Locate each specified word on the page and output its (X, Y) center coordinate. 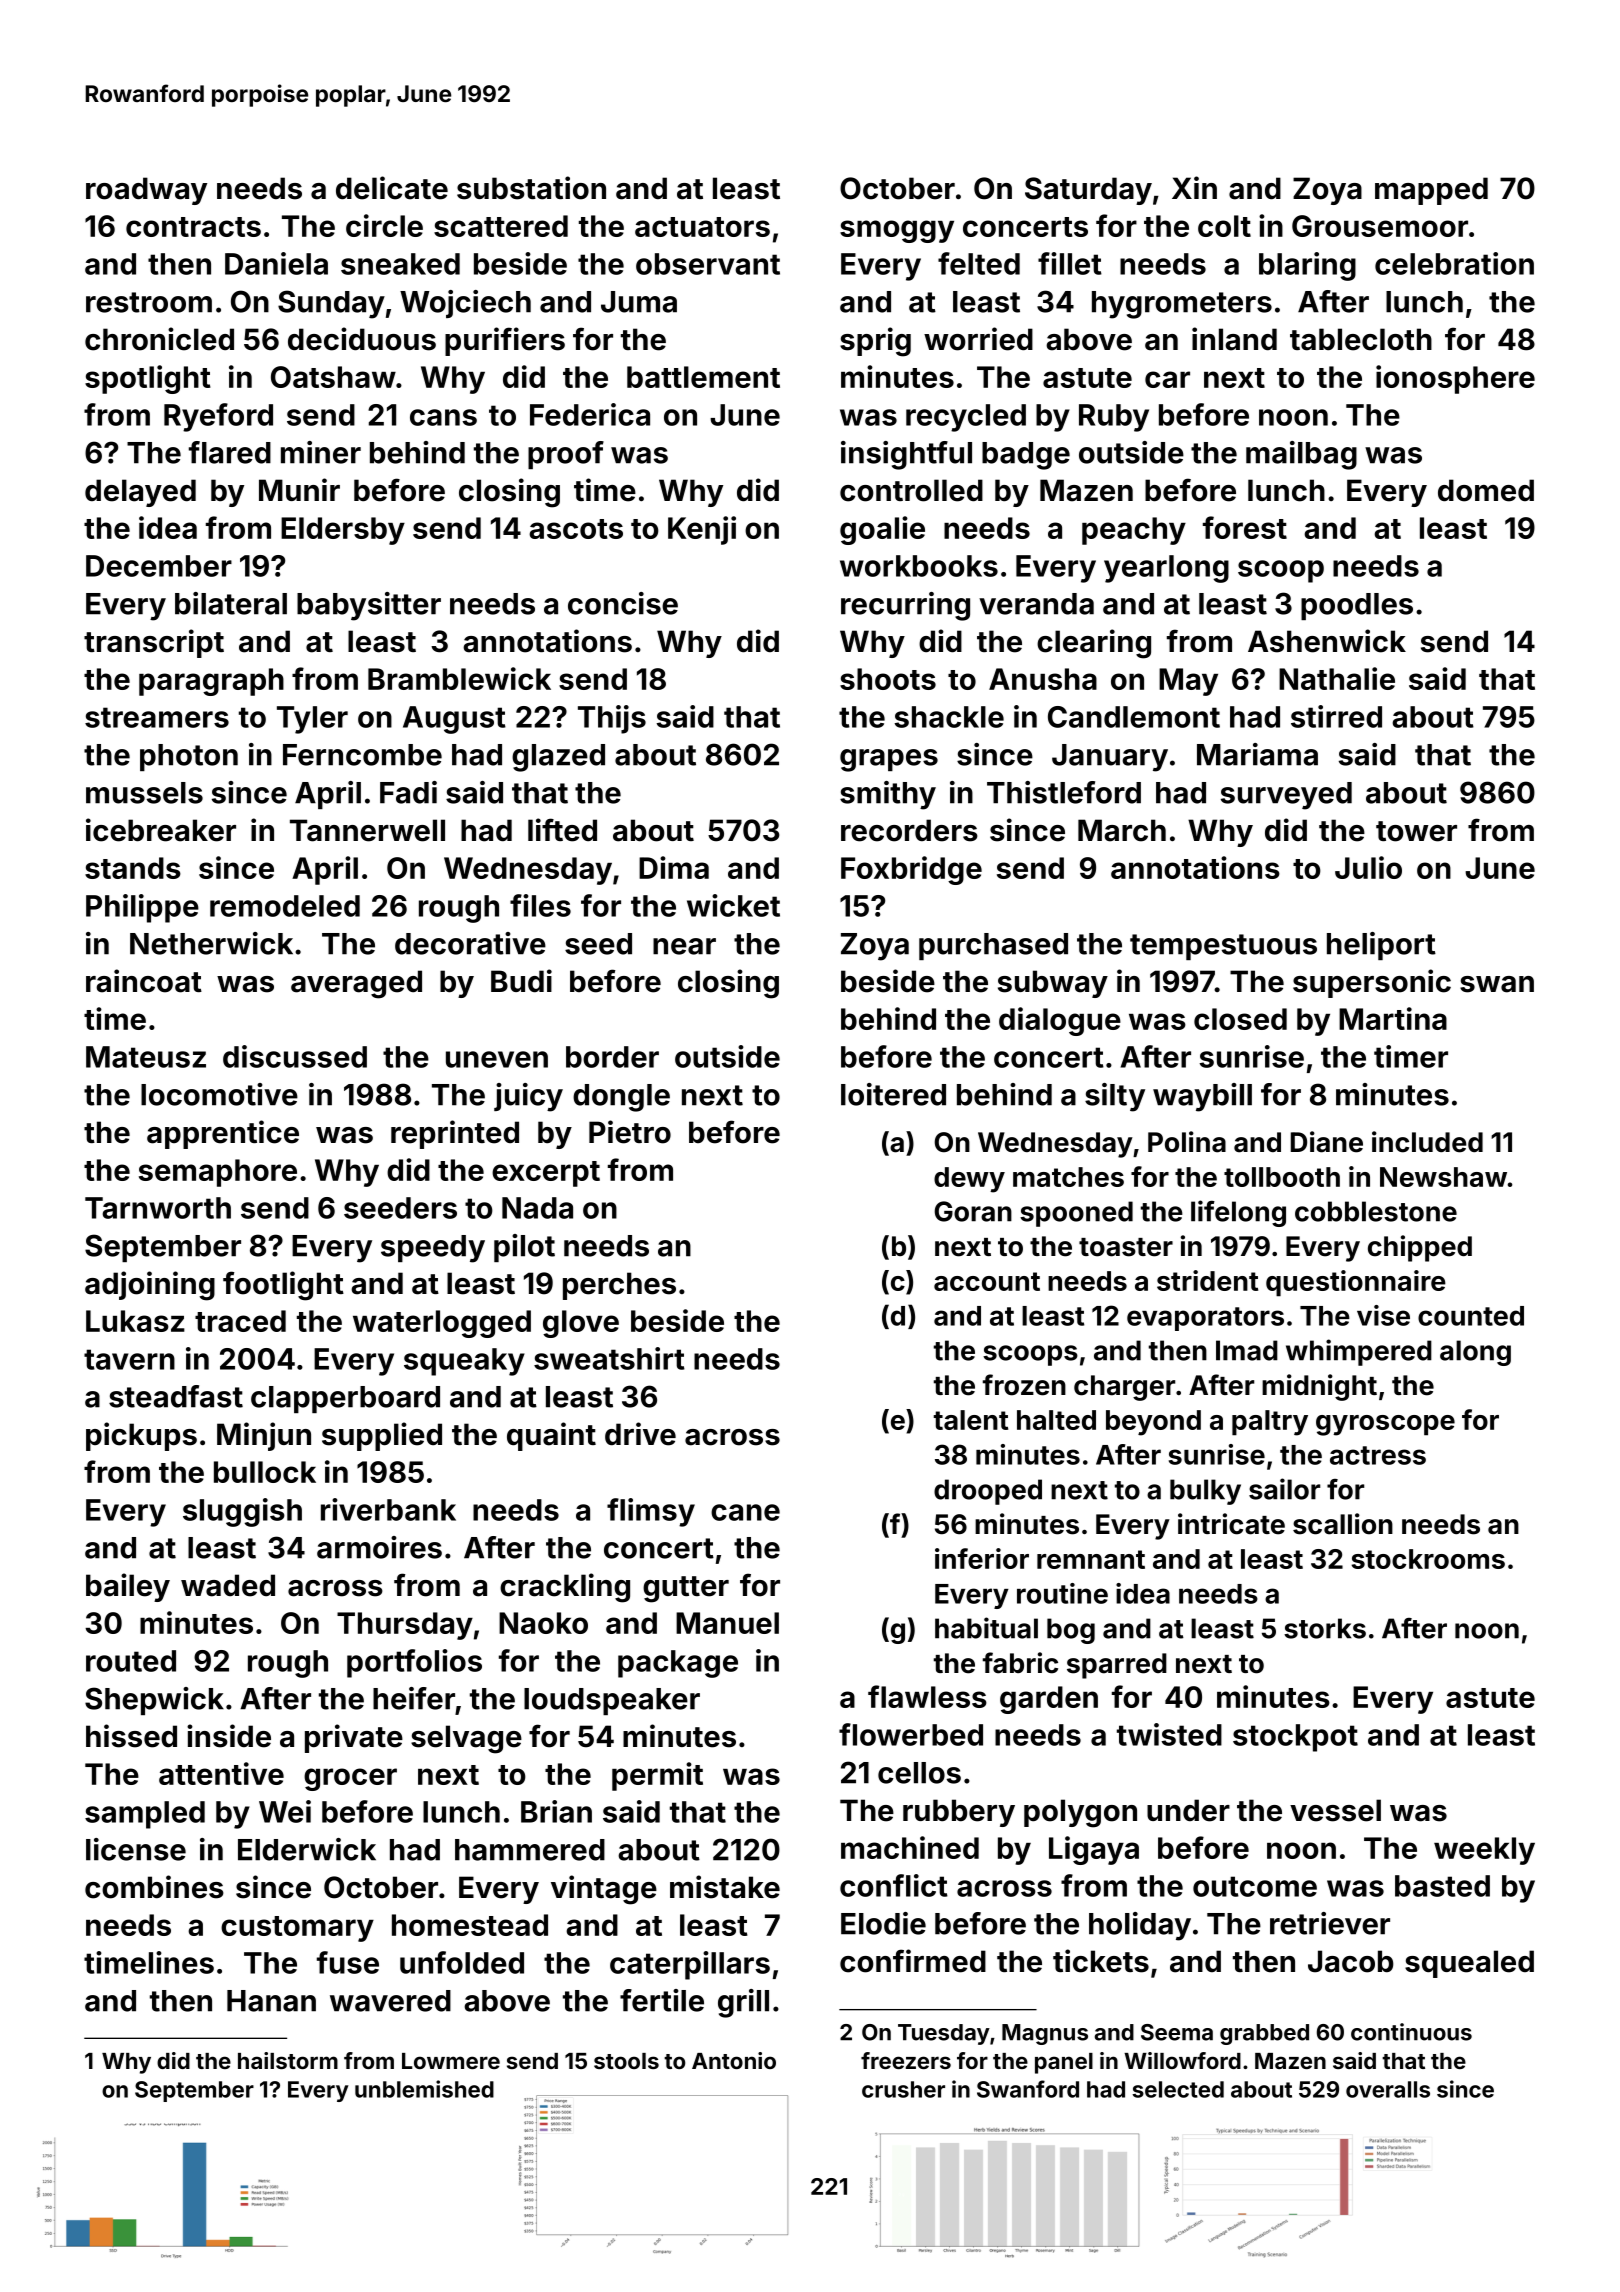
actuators (702, 227)
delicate (392, 188)
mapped (1431, 191)
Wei (285, 1811)
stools (626, 2061)
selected (1178, 2089)
